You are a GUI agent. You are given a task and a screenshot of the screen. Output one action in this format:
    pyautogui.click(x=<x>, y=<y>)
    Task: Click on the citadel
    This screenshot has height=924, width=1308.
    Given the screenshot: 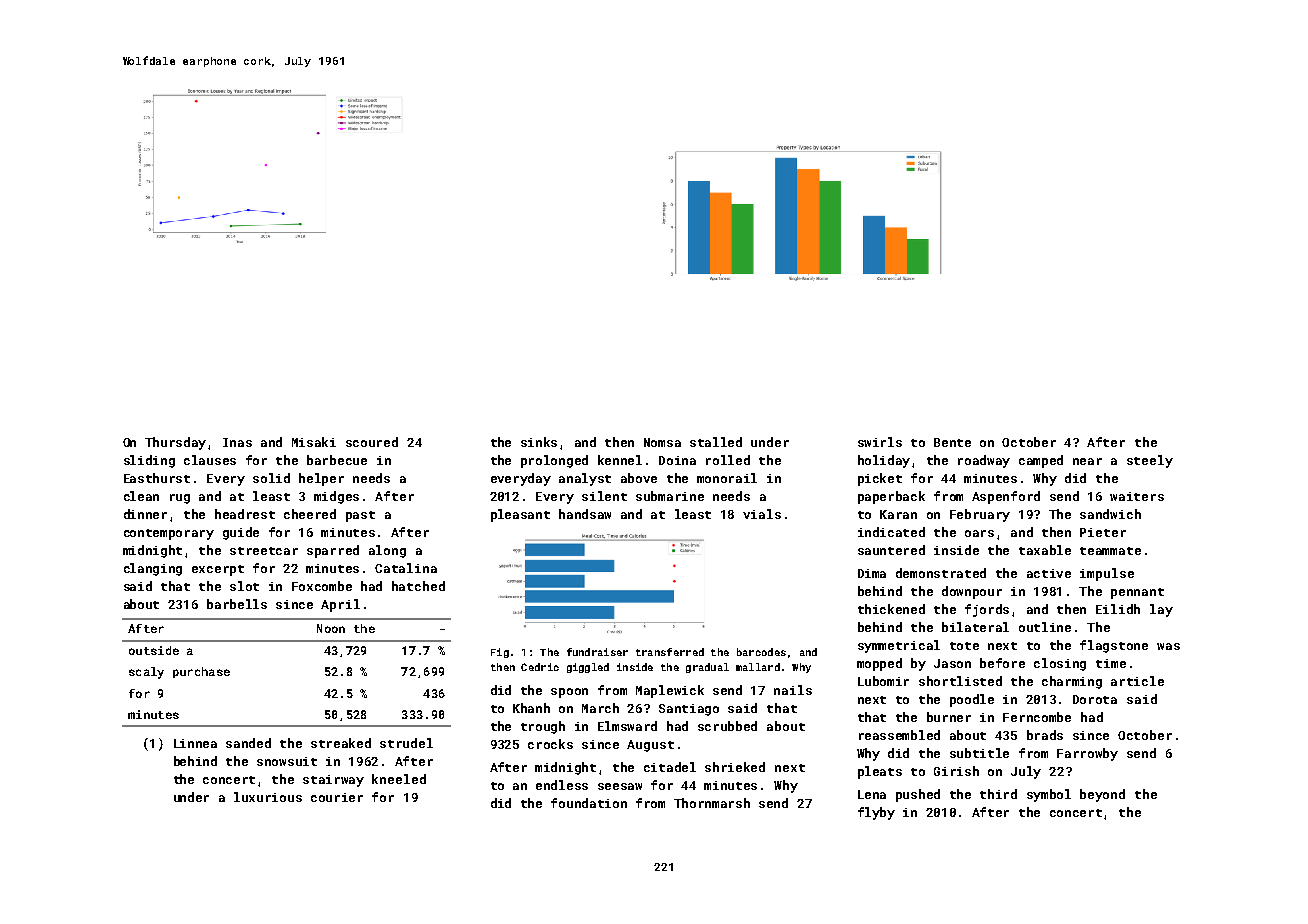 What is the action you would take?
    pyautogui.click(x=670, y=767)
